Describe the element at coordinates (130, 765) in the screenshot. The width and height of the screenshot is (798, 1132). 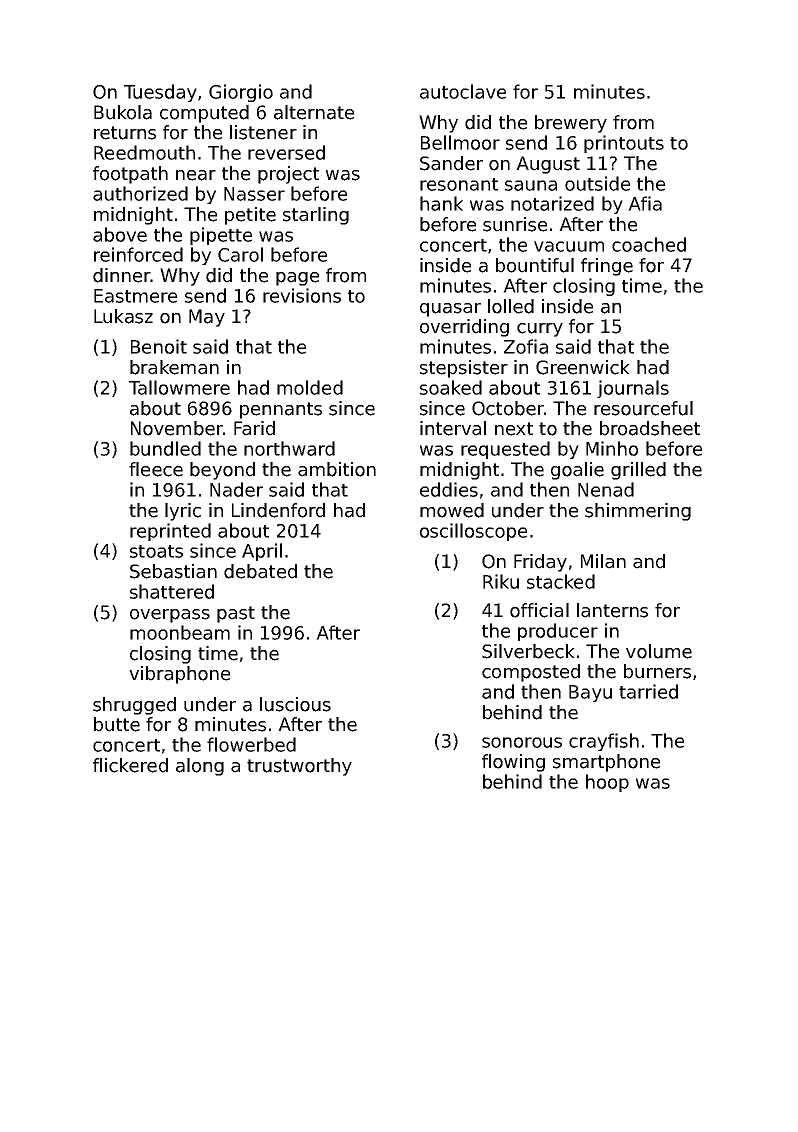
I see `flickered` at that location.
